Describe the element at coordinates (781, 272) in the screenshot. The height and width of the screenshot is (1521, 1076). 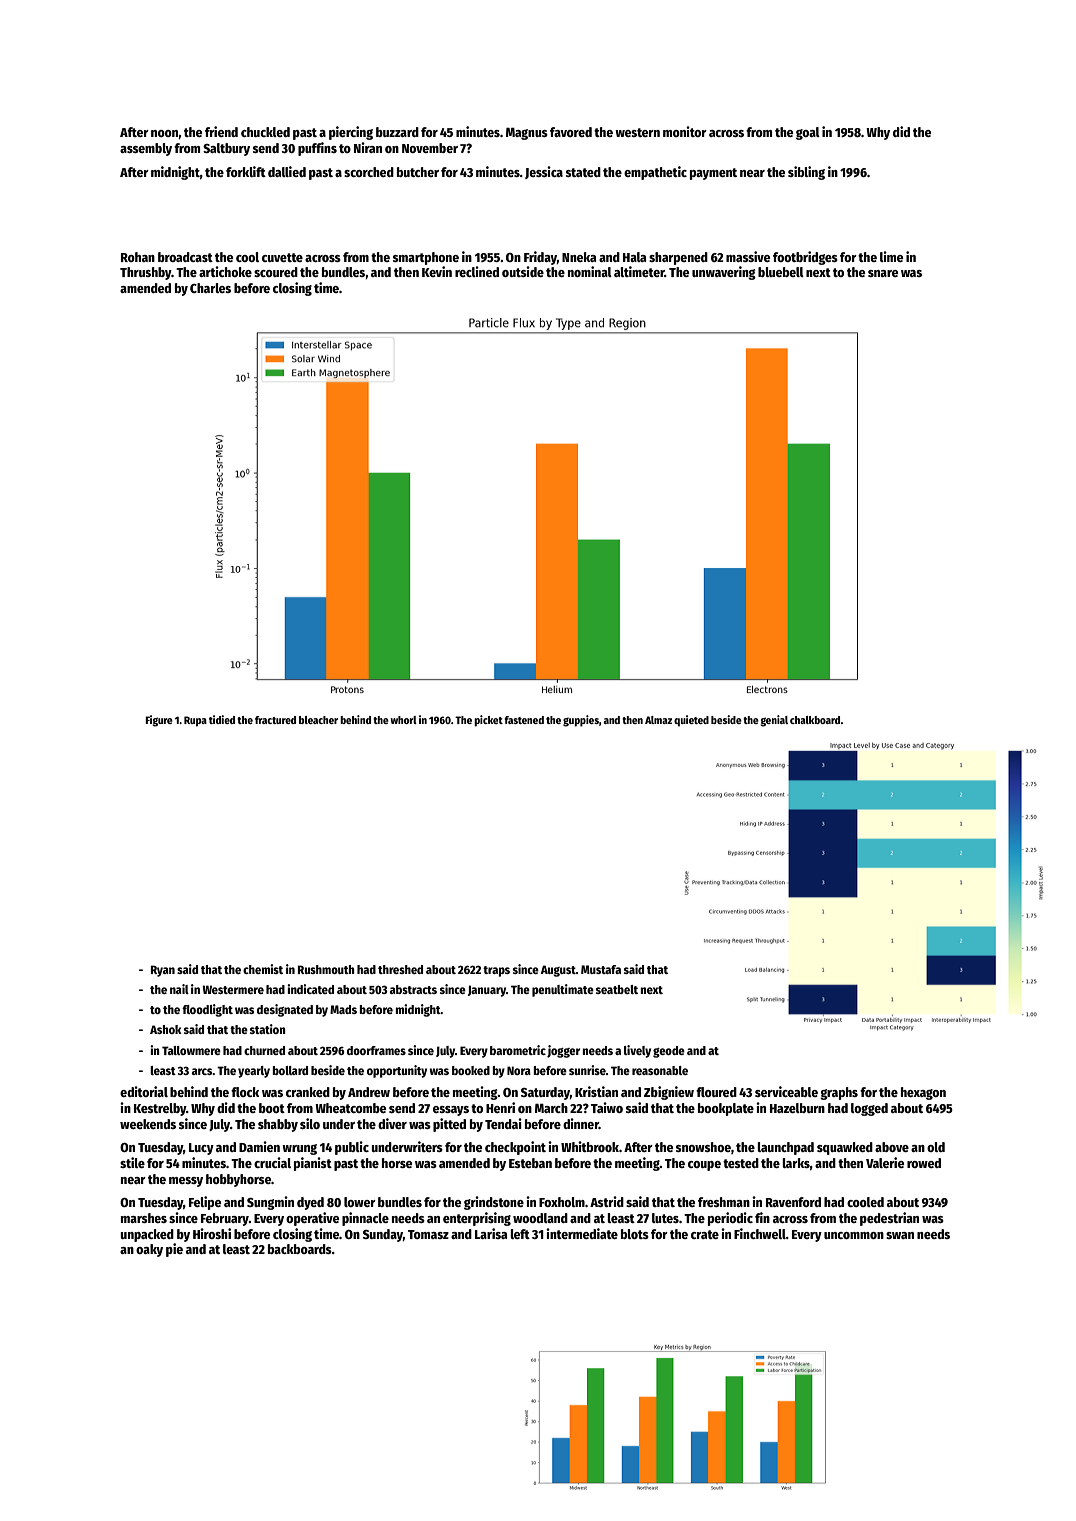
I see `bluebell` at that location.
